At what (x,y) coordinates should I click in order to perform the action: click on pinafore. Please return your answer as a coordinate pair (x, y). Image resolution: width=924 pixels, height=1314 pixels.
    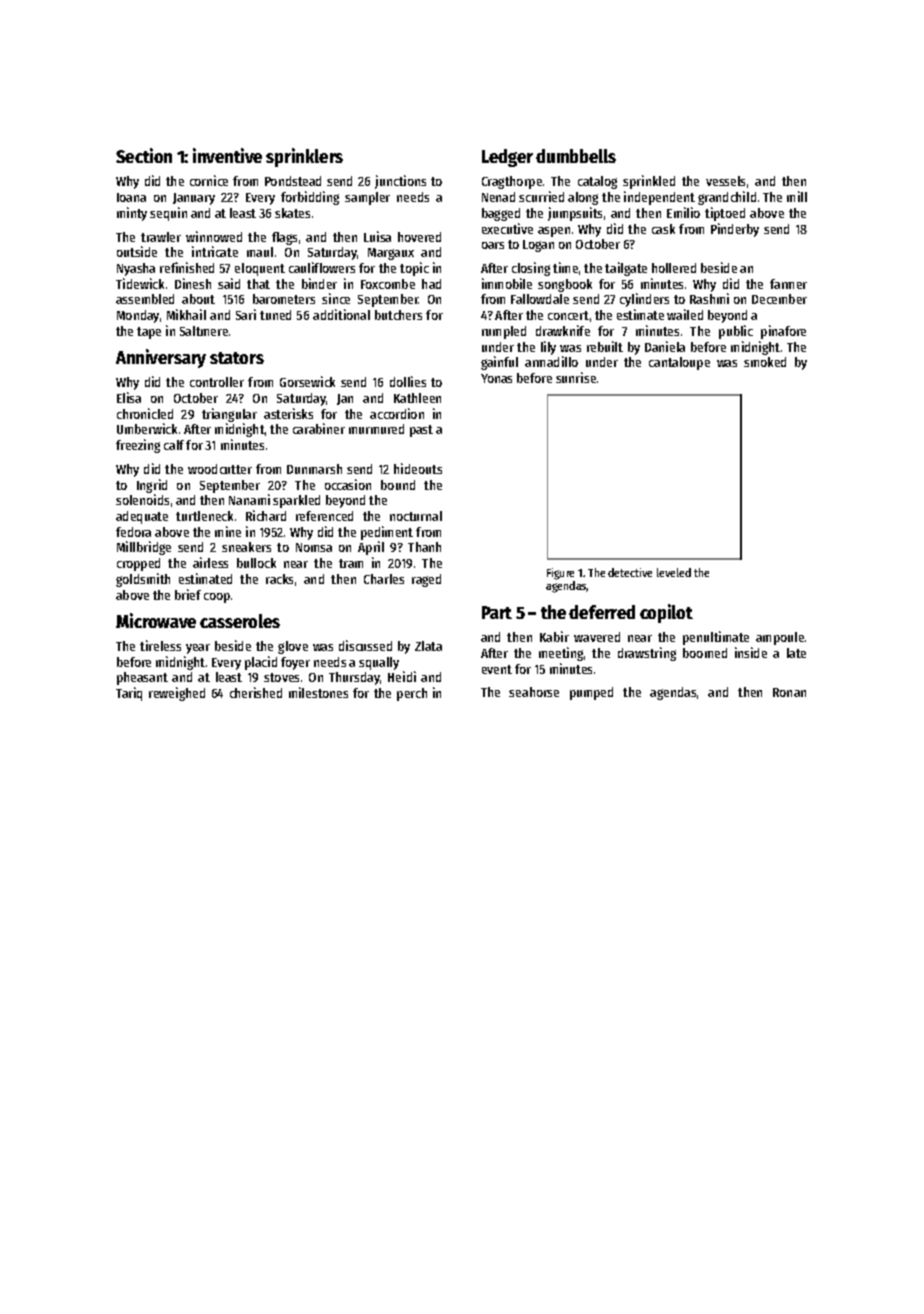
    Looking at the image, I should click on (783, 332).
